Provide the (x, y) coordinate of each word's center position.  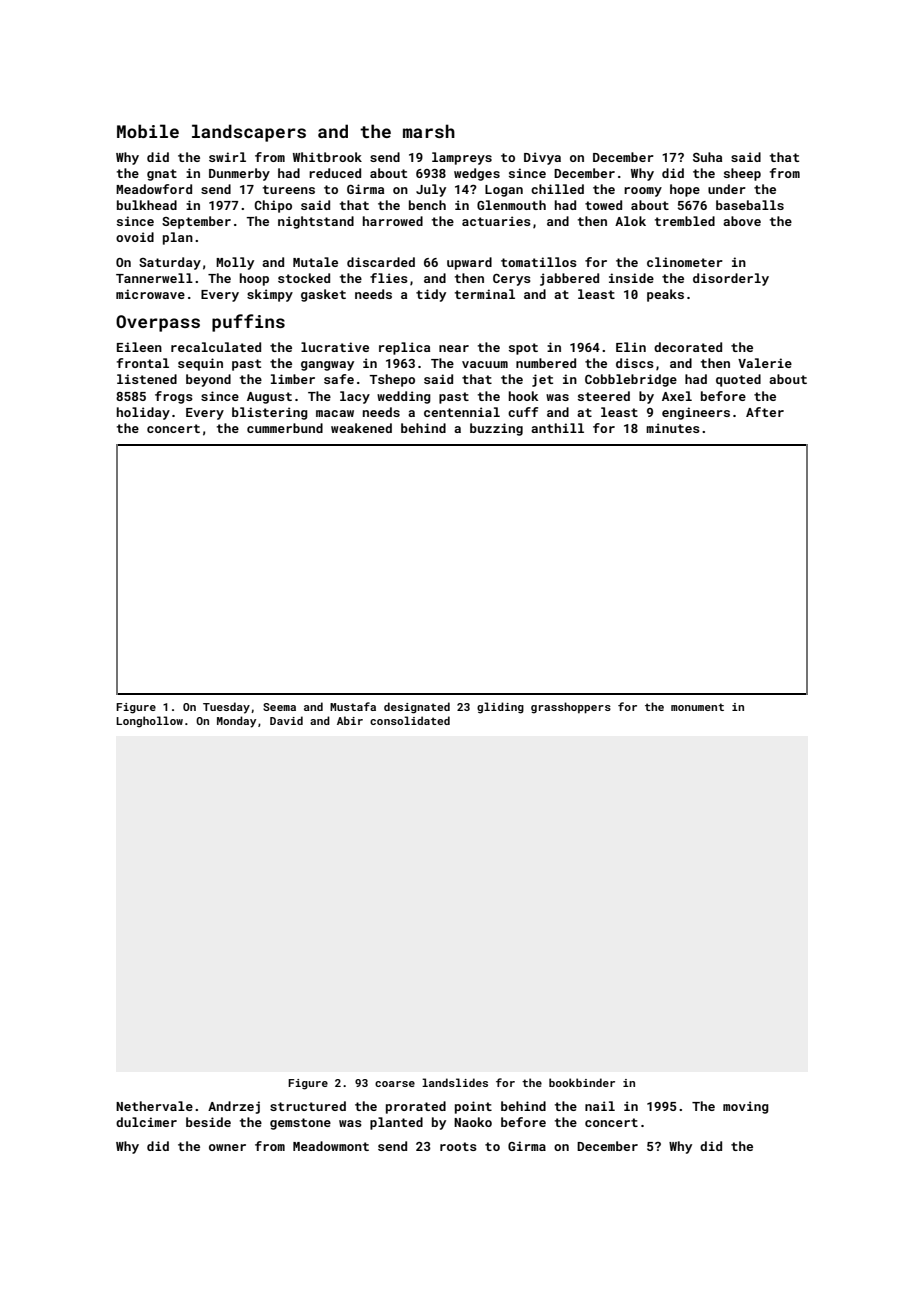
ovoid (135, 237)
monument (697, 707)
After (765, 412)
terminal (485, 294)
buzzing (496, 429)
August (269, 398)
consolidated (410, 720)
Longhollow (149, 722)
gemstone (300, 1124)
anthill (557, 428)
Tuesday (226, 708)
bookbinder (582, 1082)
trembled (685, 221)
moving (746, 1107)
